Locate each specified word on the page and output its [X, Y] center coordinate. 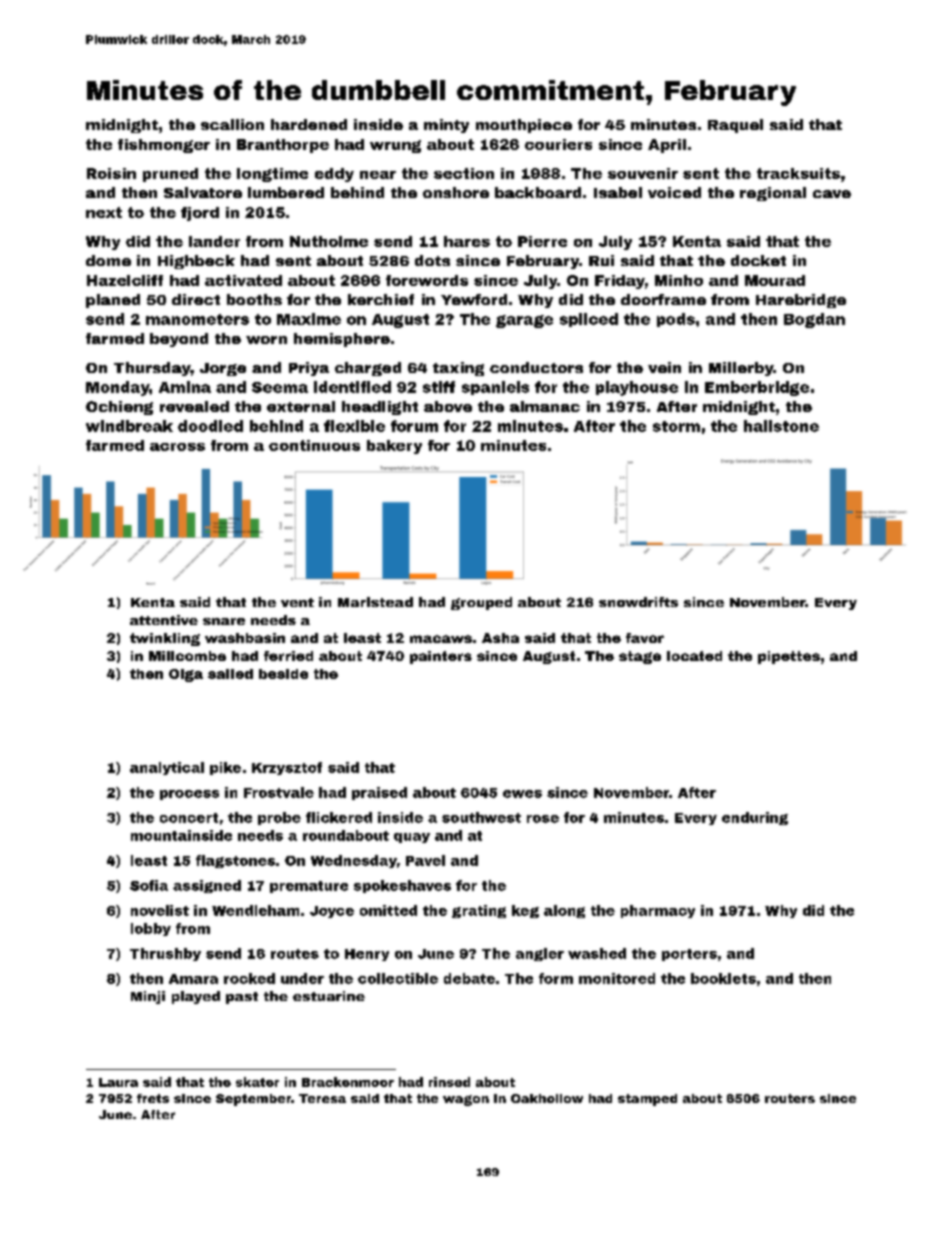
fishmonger [164, 146]
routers [790, 1098]
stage [640, 657]
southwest [481, 817]
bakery [394, 447]
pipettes [789, 657]
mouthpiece [524, 126]
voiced [674, 192]
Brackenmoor [348, 1082]
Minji [148, 997]
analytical [167, 768]
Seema [280, 387]
